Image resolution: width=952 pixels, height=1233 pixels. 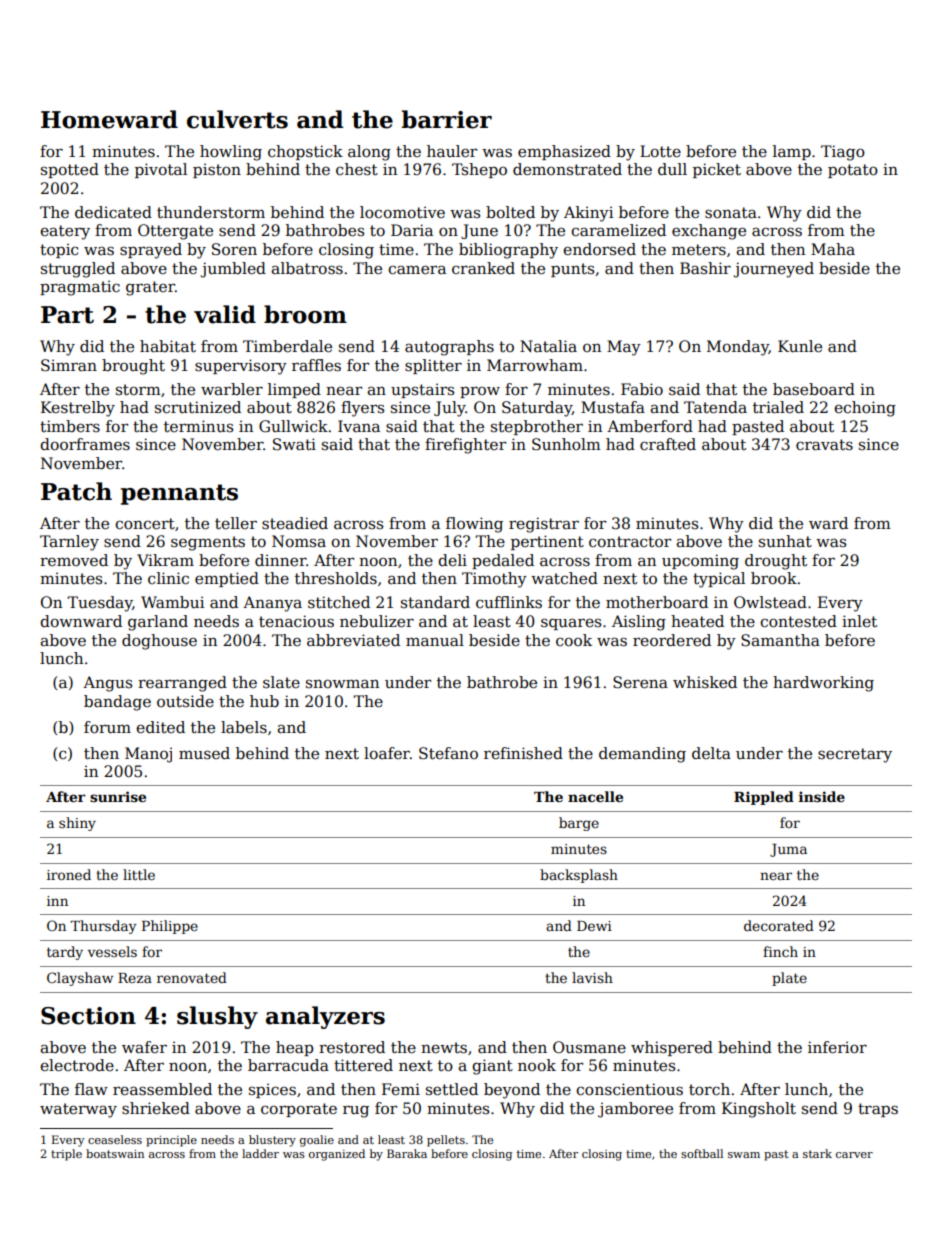 What do you see at coordinates (325, 1017) in the screenshot?
I see `analyzers` at bounding box center [325, 1017].
